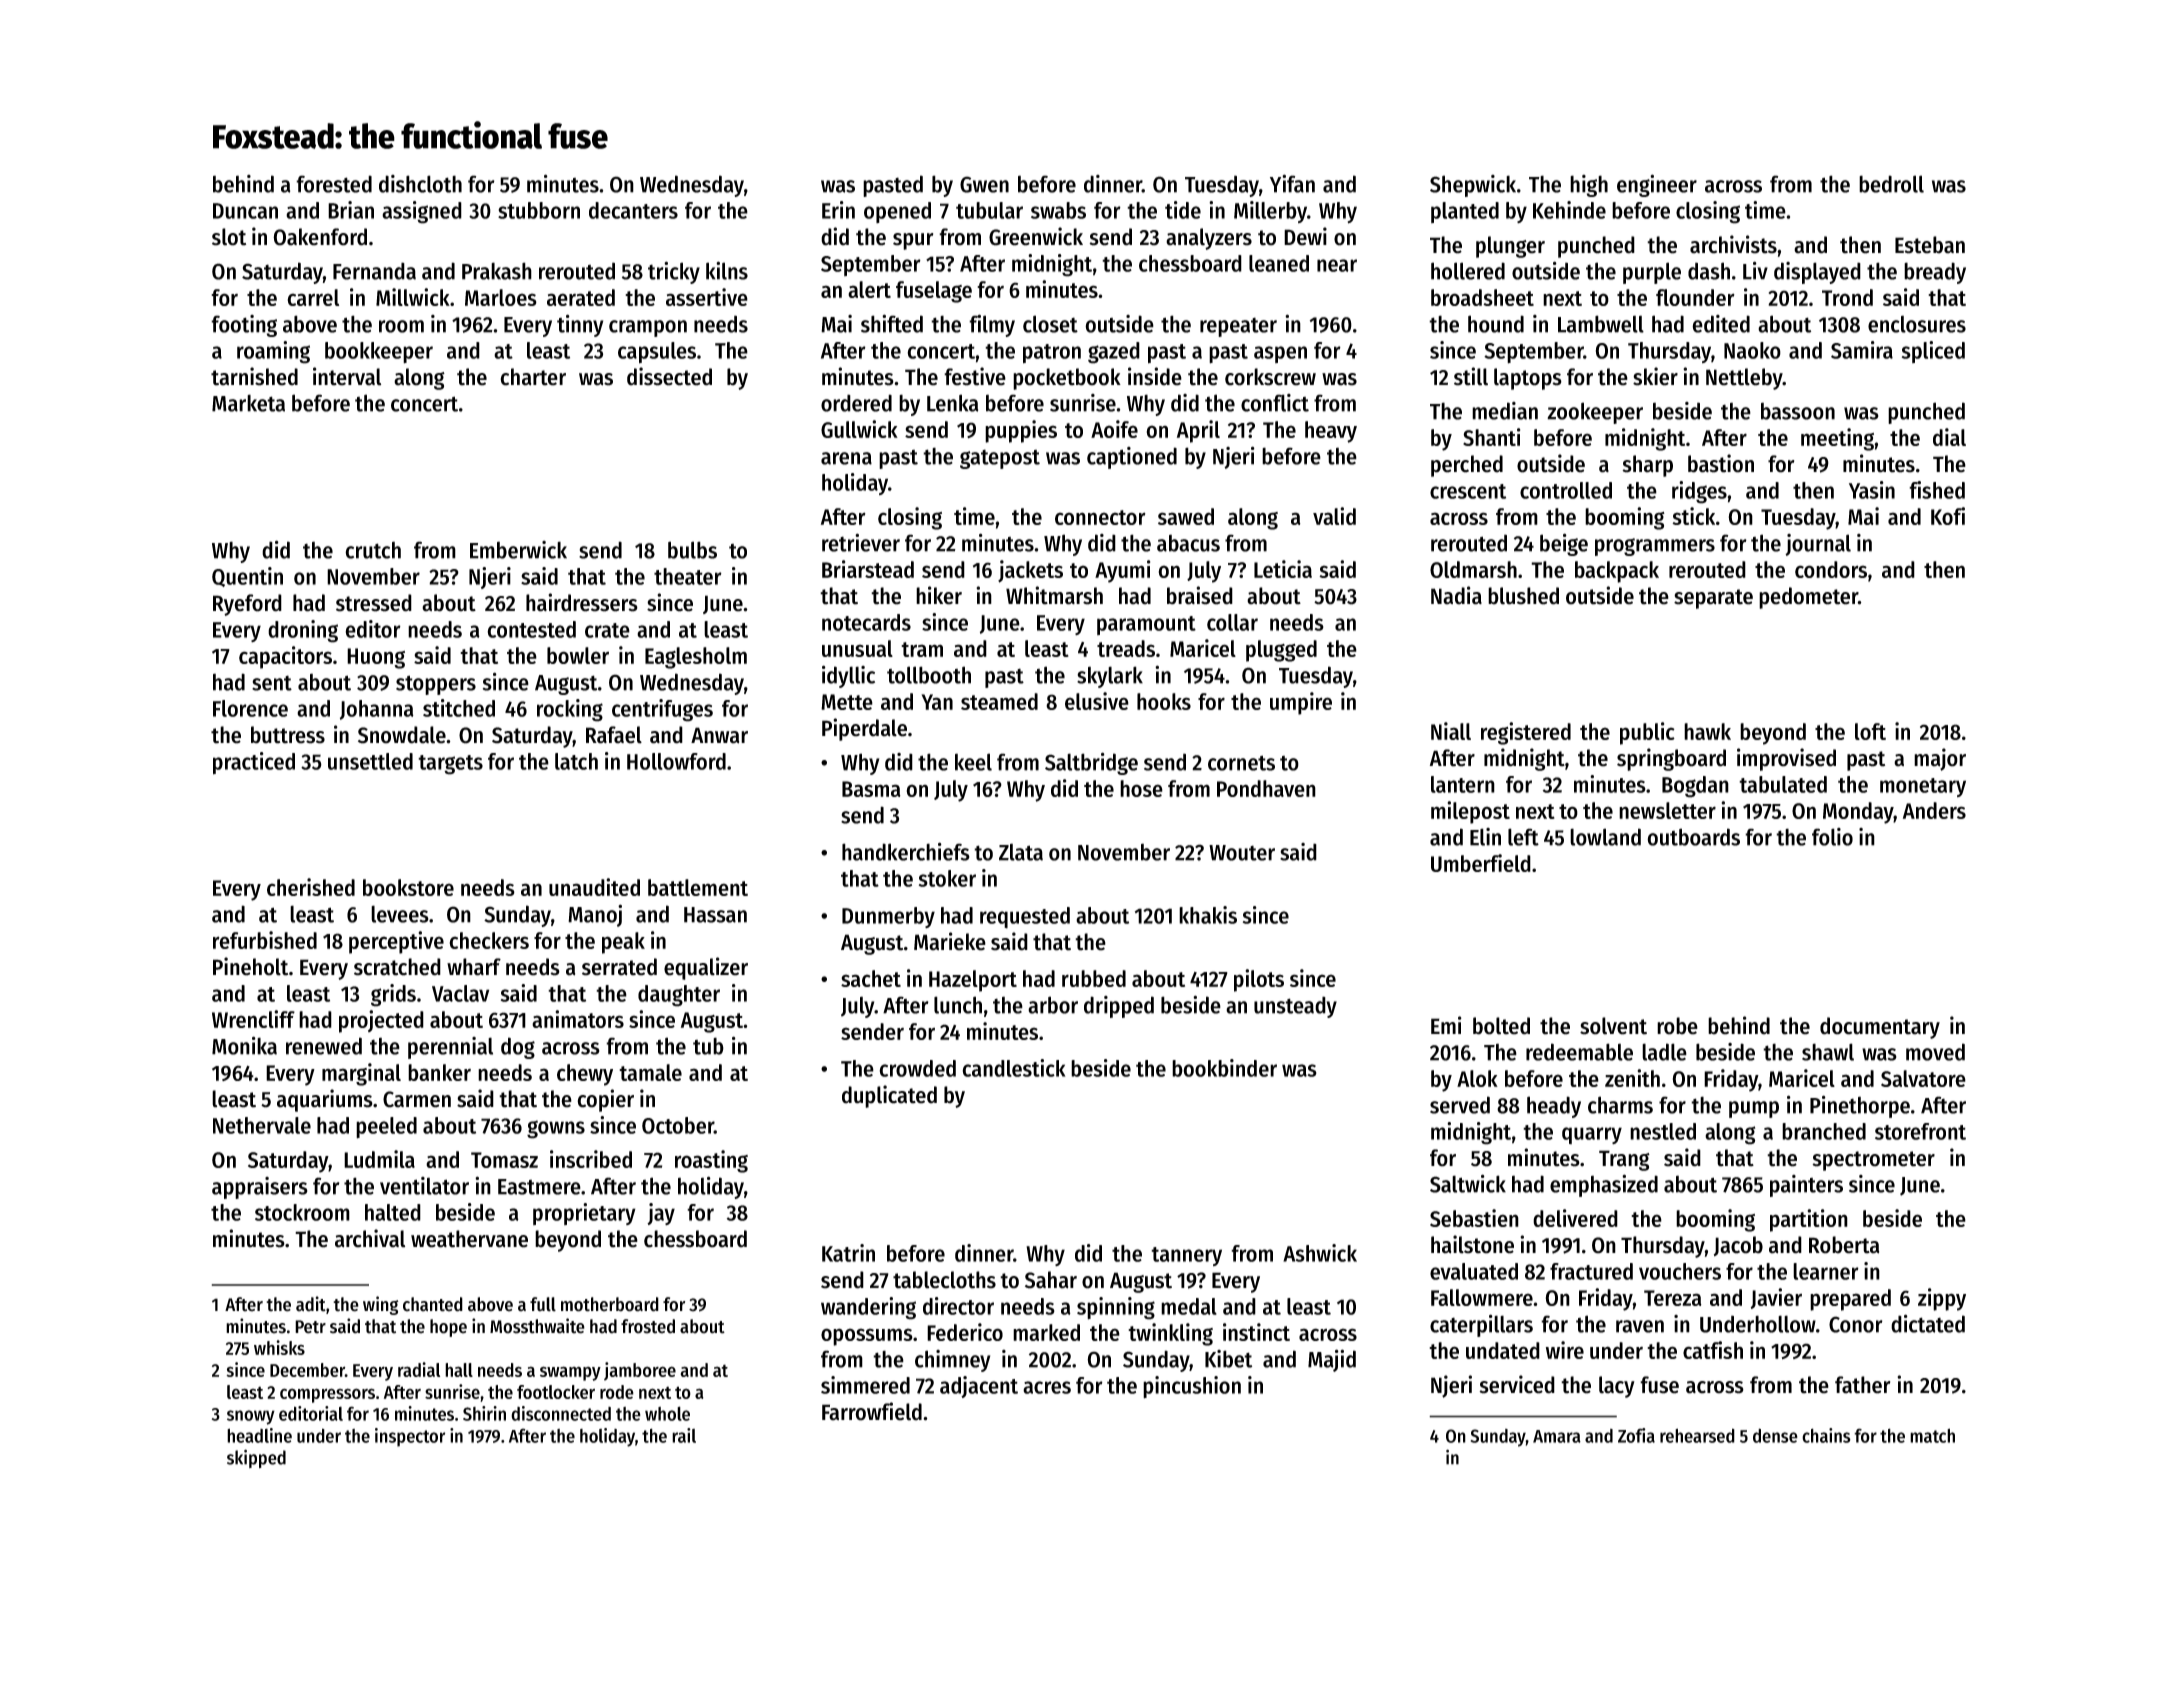 The width and height of the screenshot is (2178, 1683). What do you see at coordinates (1891, 184) in the screenshot?
I see `bedroll` at bounding box center [1891, 184].
